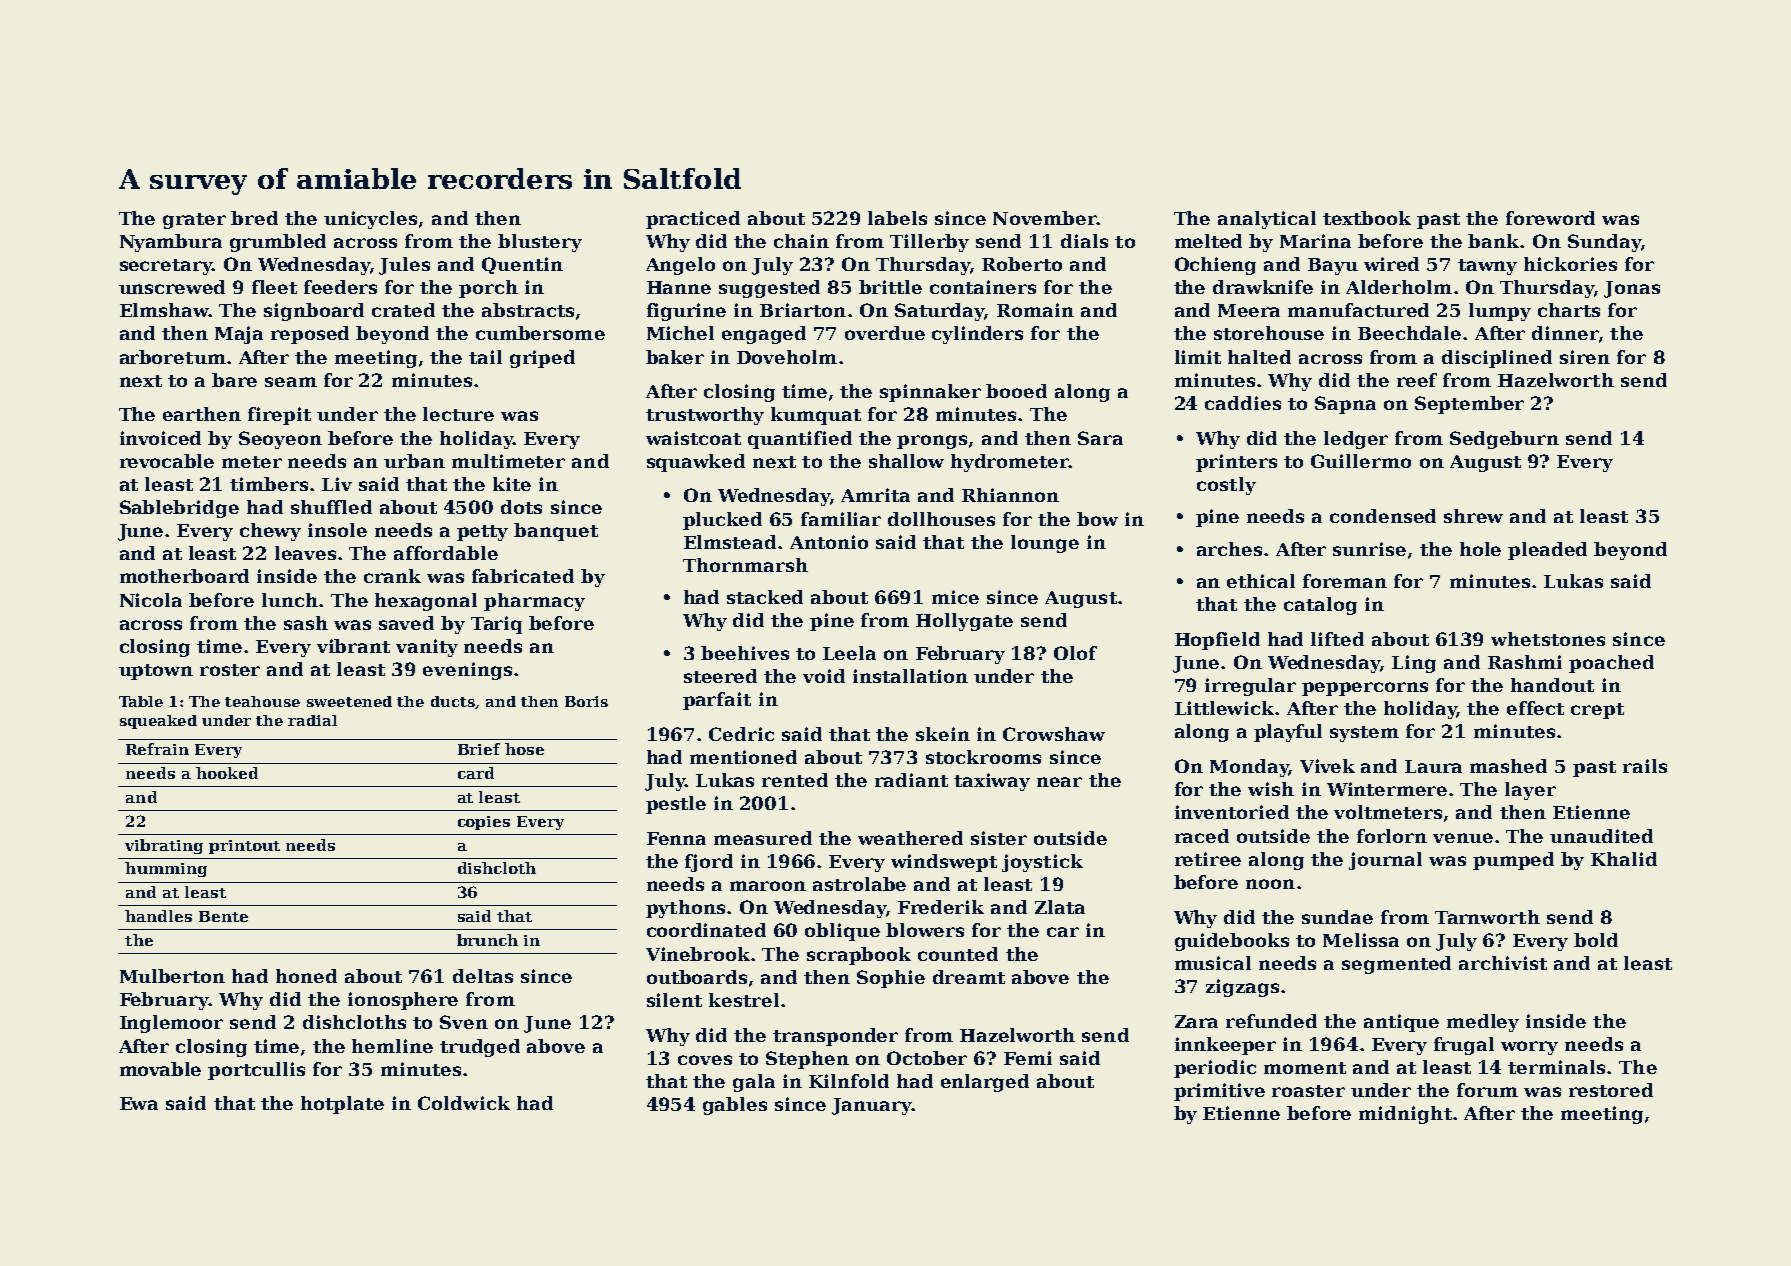 This image has width=1791, height=1266. I want to click on effect, so click(1535, 708).
